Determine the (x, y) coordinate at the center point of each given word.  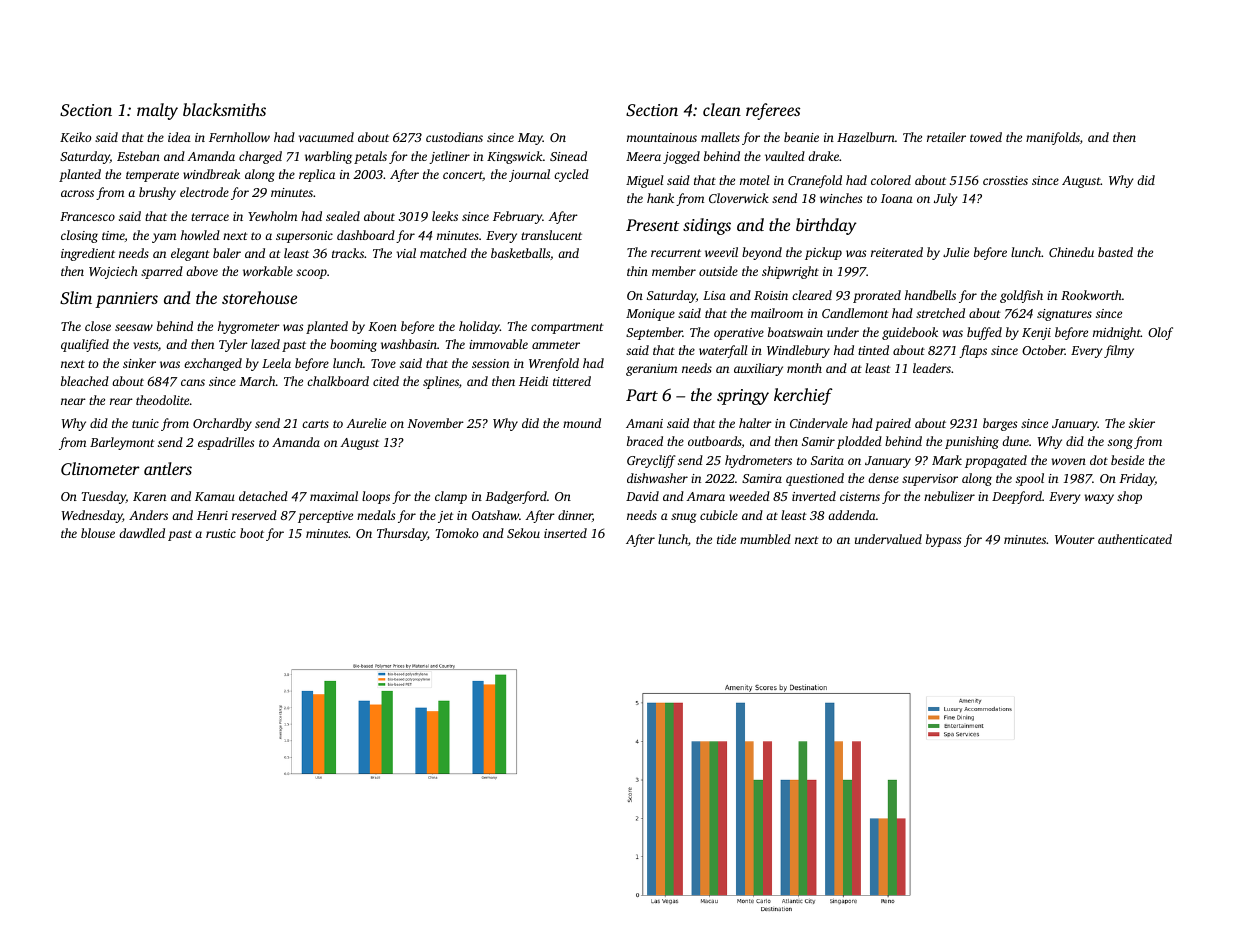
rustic (221, 533)
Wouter (1075, 539)
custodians (454, 137)
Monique (650, 315)
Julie (956, 252)
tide (726, 539)
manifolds (1053, 138)
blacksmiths (224, 109)
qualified (85, 345)
